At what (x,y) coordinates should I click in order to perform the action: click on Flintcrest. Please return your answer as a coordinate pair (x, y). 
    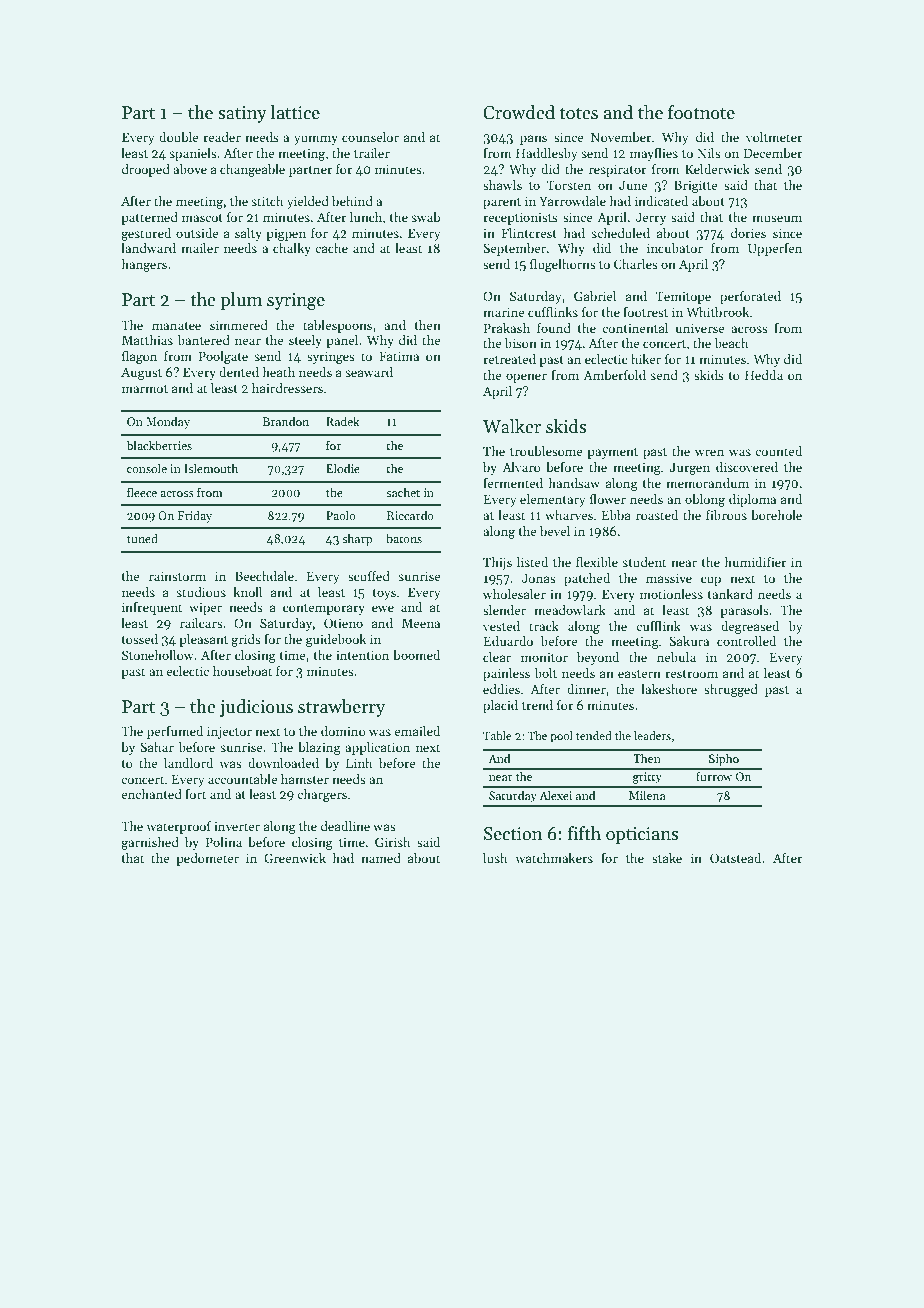
    Looking at the image, I should click on (529, 233).
